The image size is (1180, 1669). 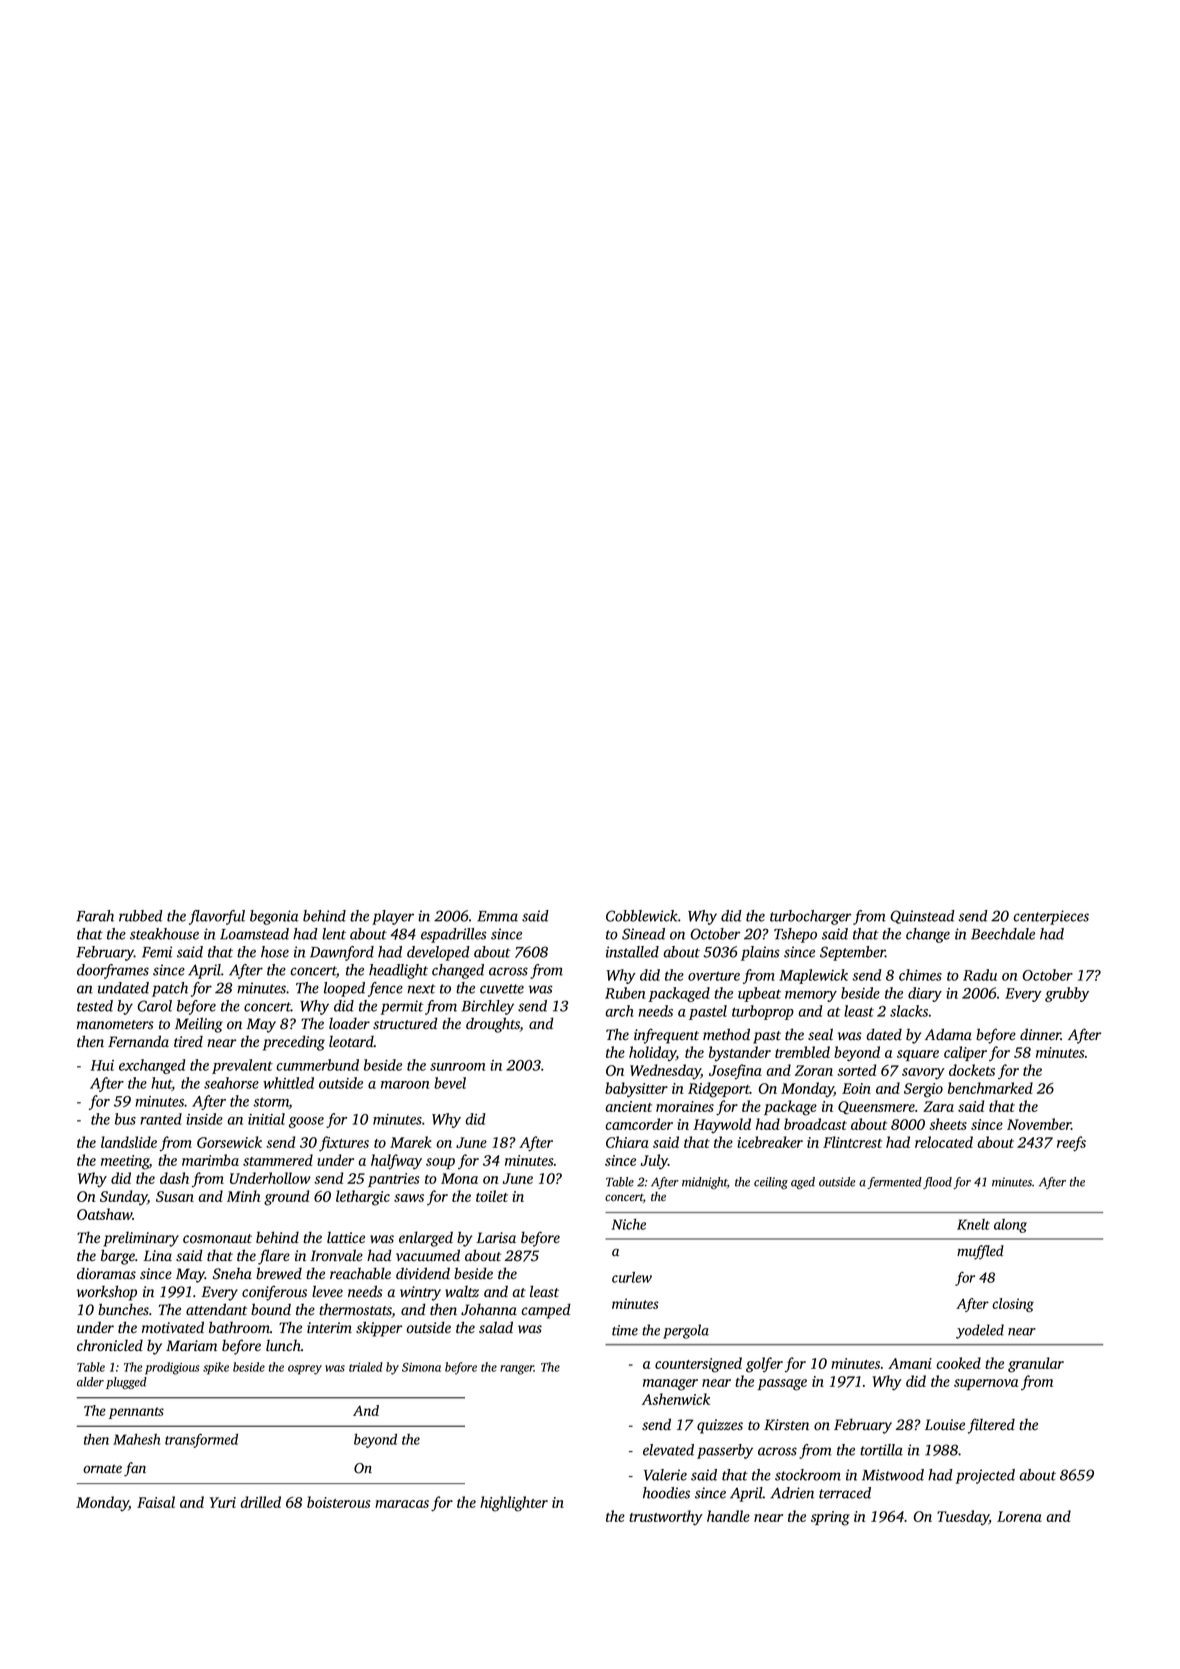 I want to click on trustworthy, so click(x=666, y=1518).
